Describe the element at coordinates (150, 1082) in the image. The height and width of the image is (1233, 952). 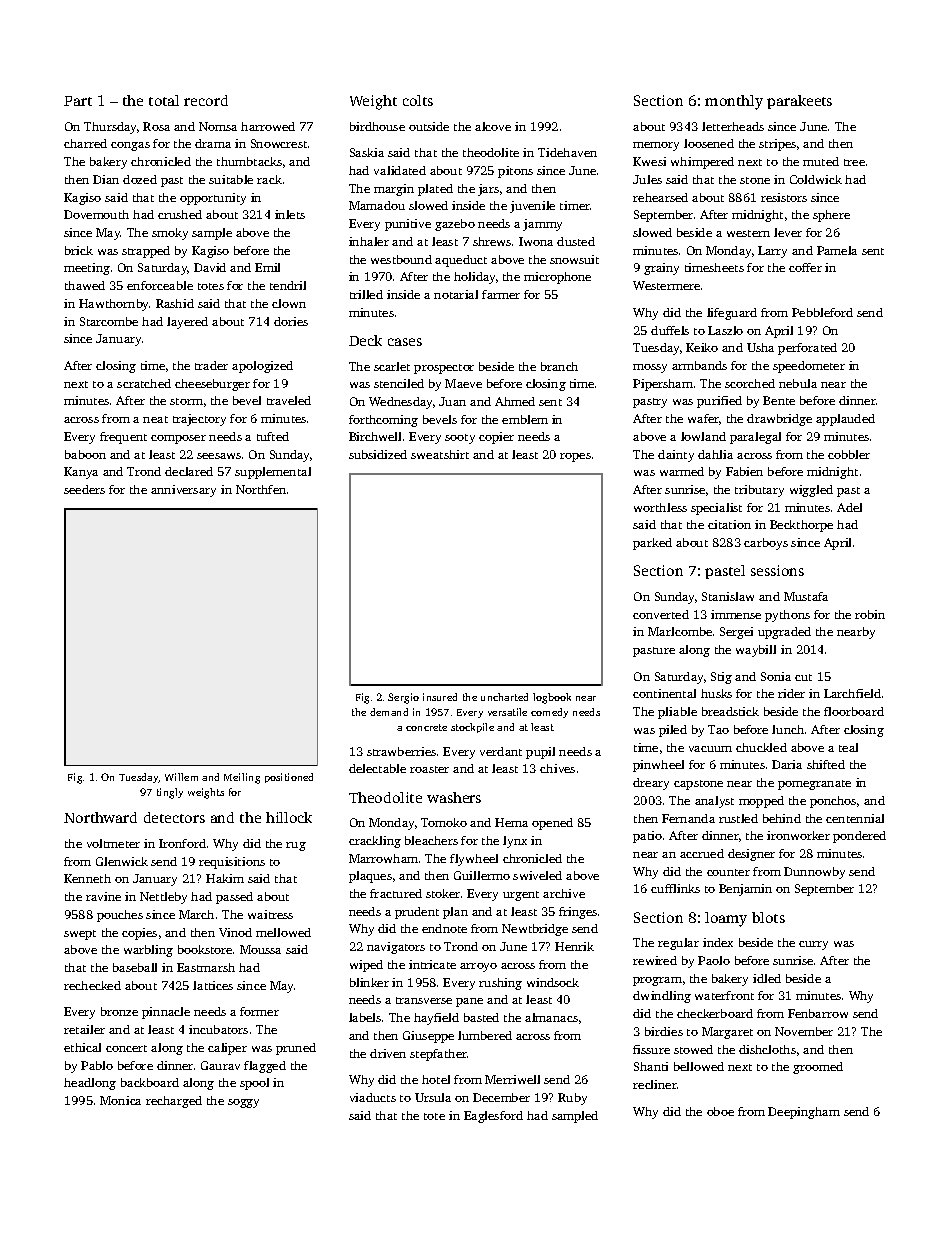
I see `backboard` at that location.
